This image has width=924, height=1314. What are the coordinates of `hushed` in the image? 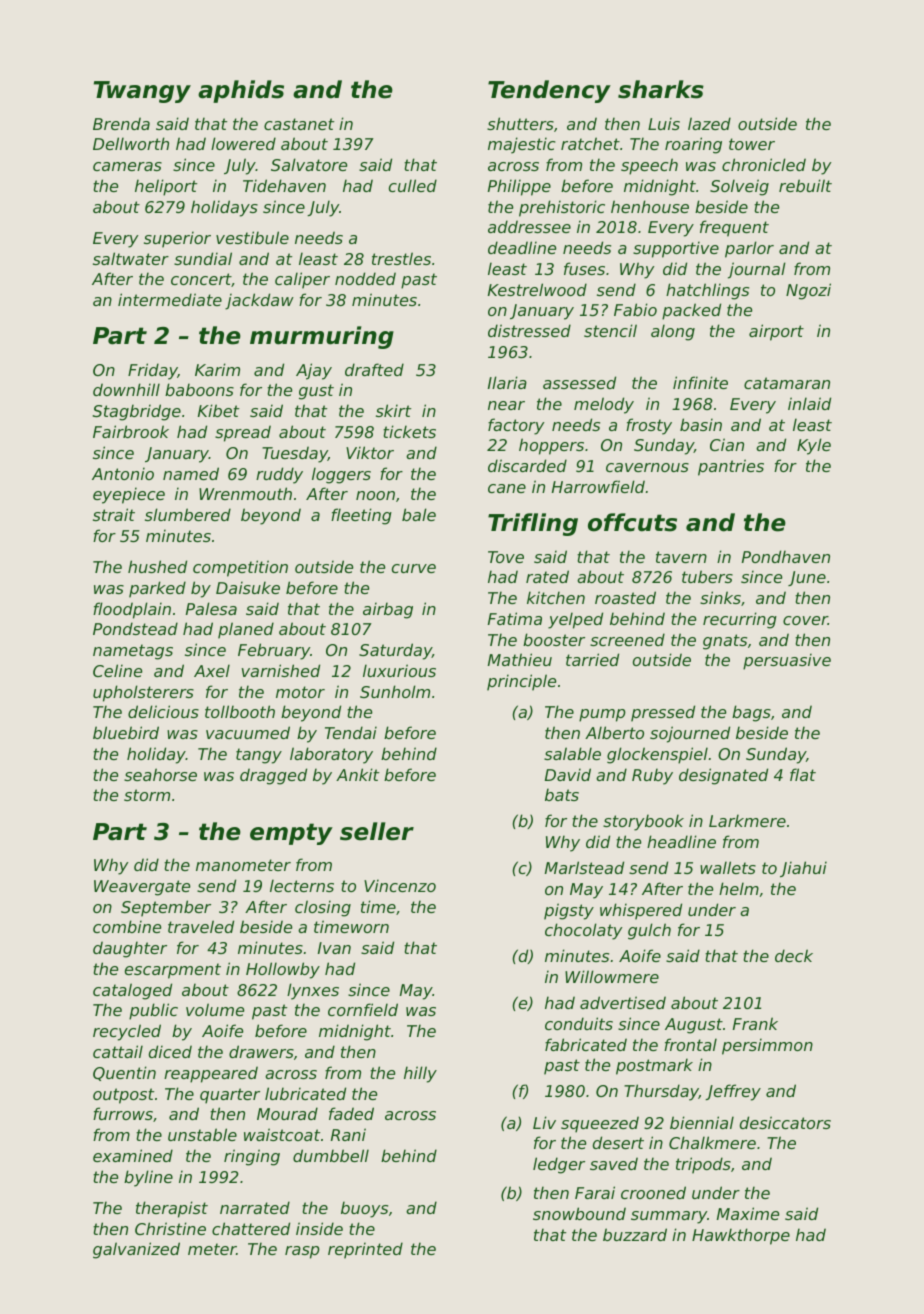 It's located at (157, 566).
